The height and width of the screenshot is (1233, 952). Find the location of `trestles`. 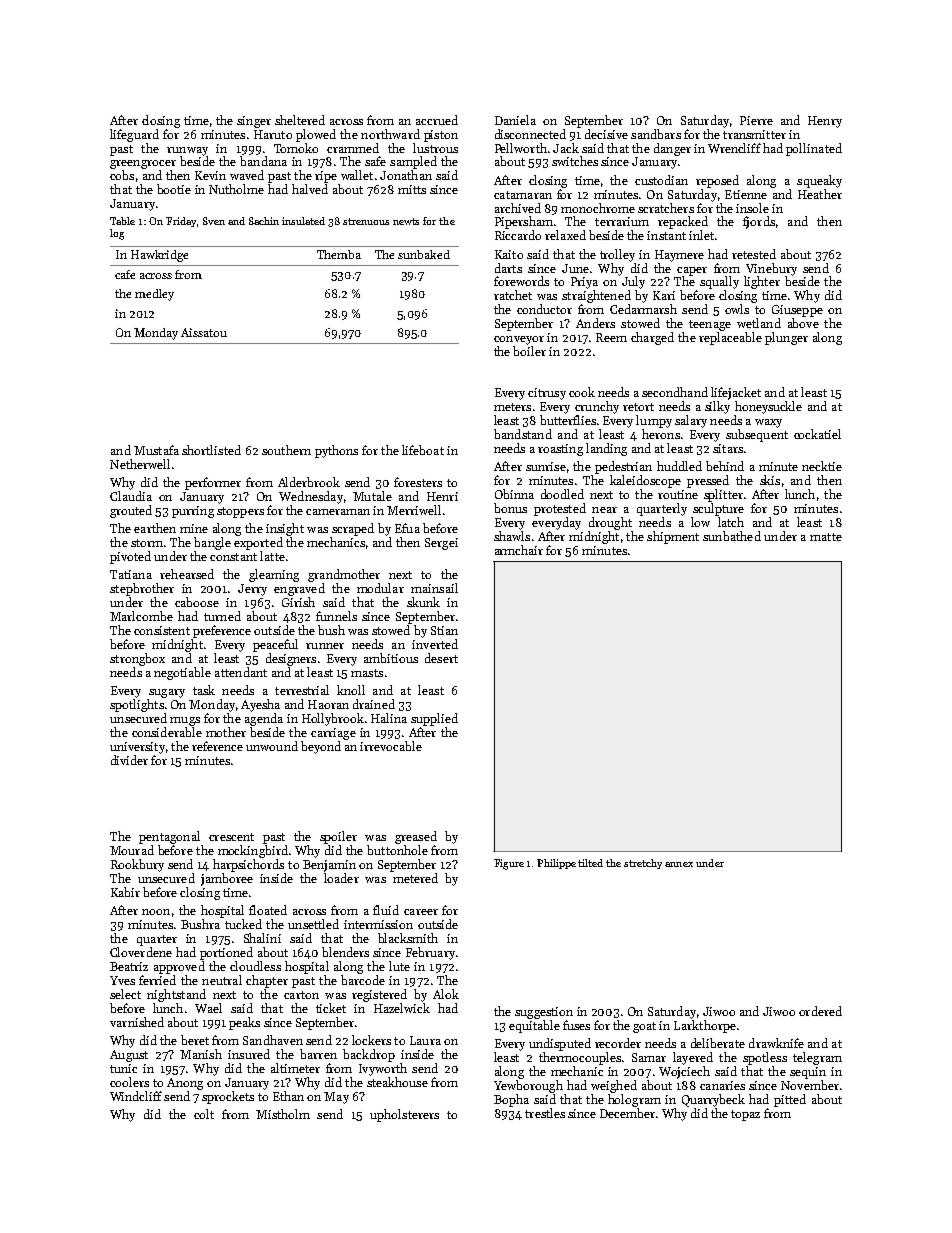

trestles is located at coordinates (545, 1113).
